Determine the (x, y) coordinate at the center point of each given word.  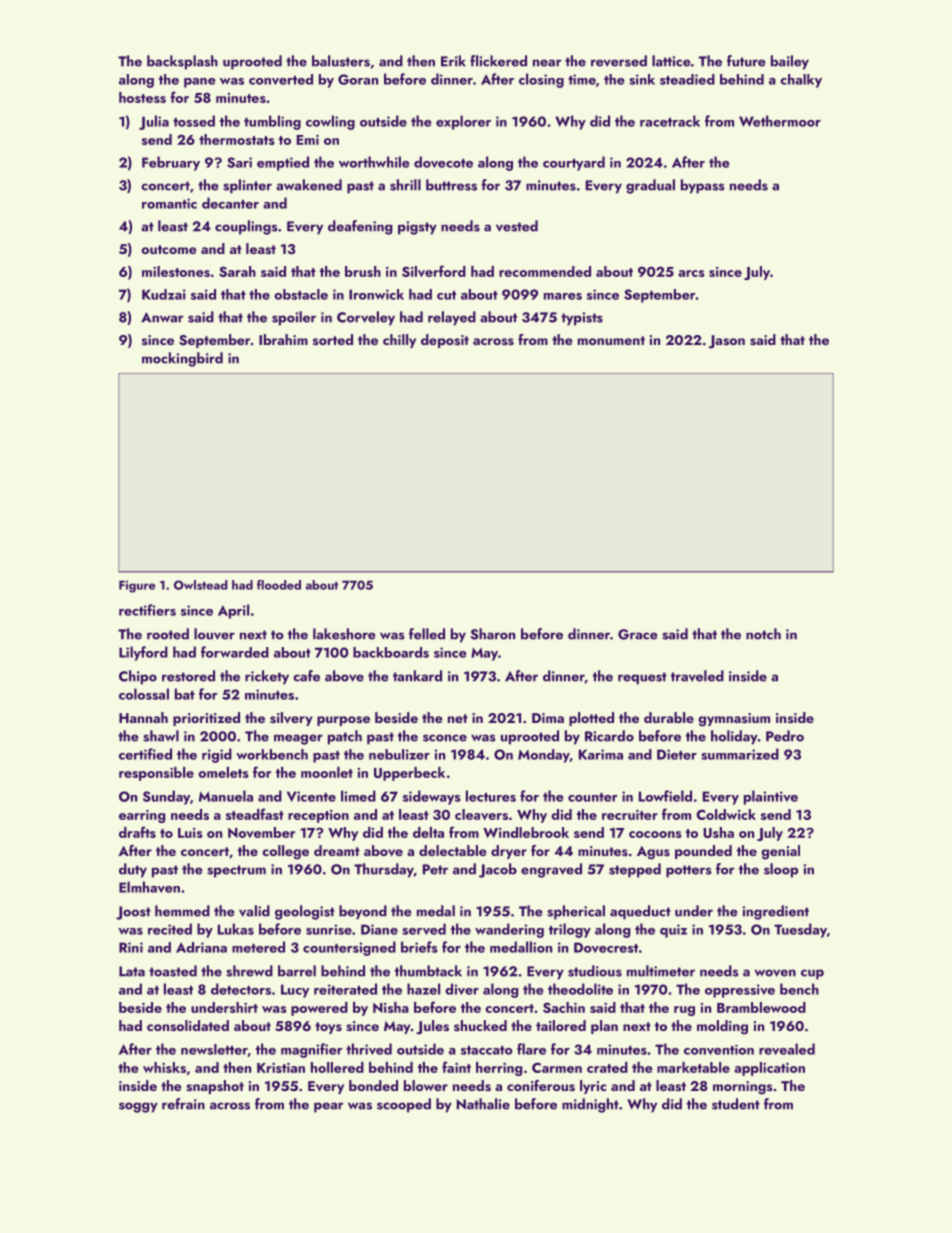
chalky (801, 81)
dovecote (443, 162)
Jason (726, 342)
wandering (509, 930)
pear (329, 1107)
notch (763, 634)
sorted (333, 339)
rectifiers (147, 610)
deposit (445, 341)
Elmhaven (149, 887)
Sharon (493, 634)
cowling (330, 122)
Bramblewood (761, 1007)
